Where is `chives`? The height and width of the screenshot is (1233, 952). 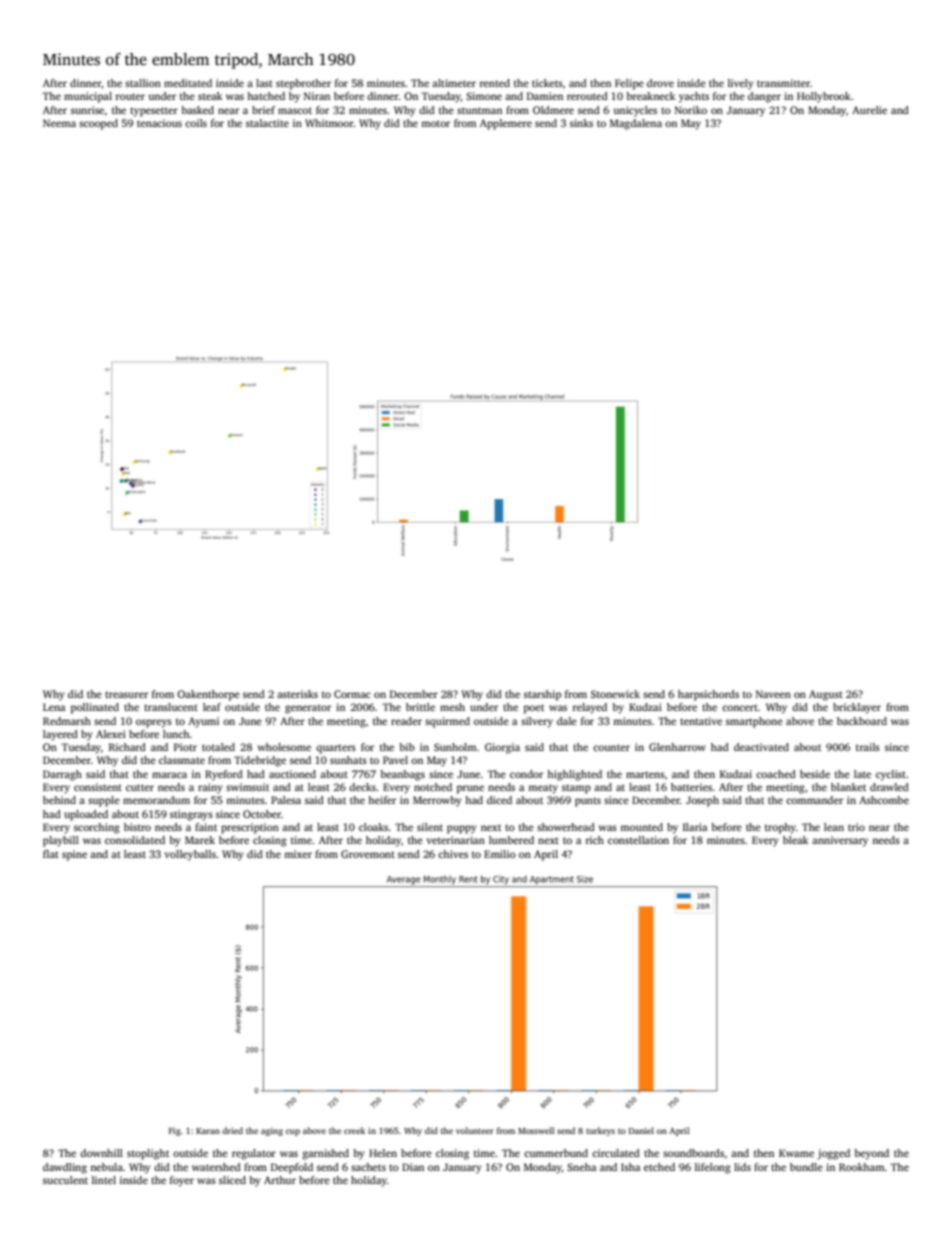 chives is located at coordinates (453, 854).
